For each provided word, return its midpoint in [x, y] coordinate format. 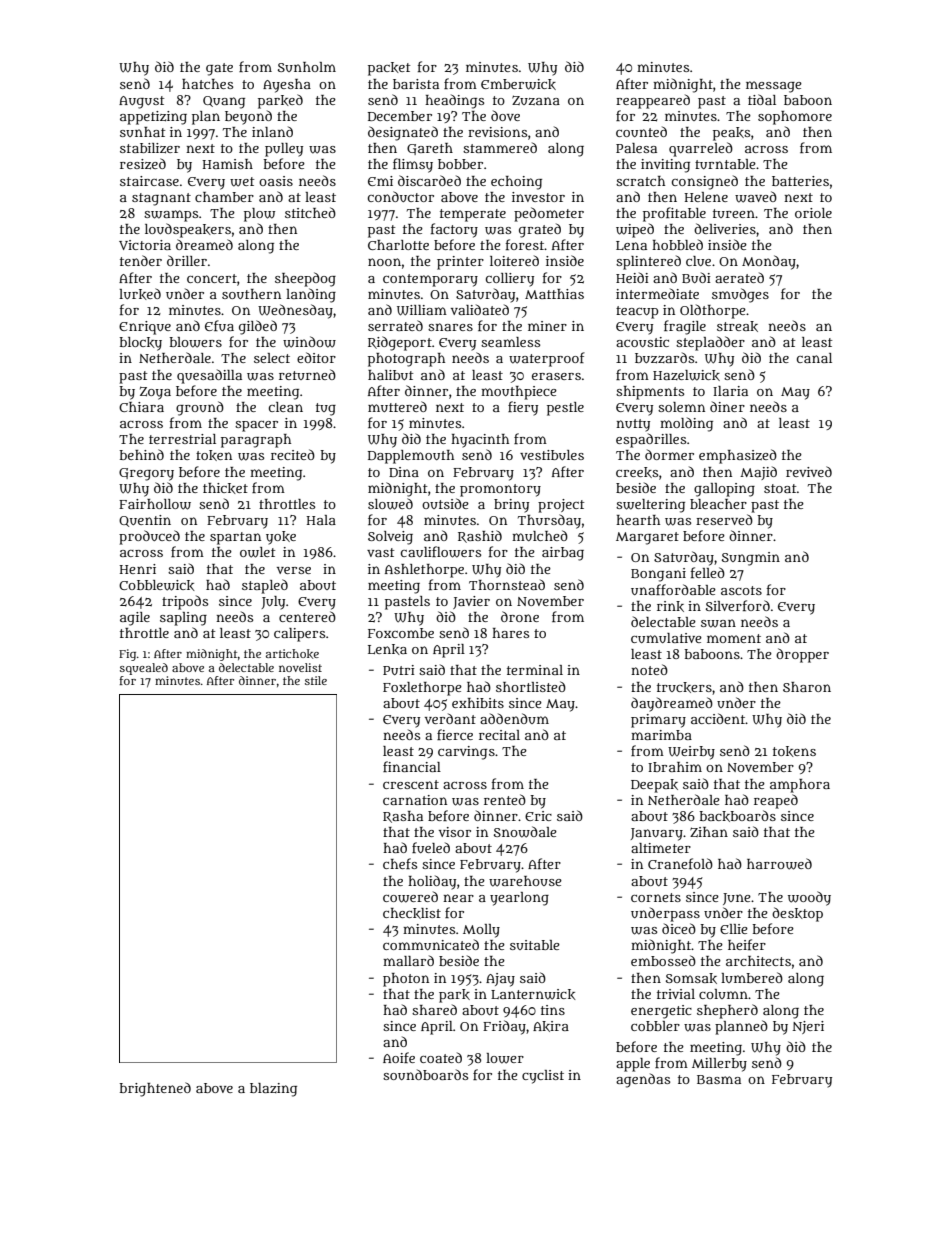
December [400, 116]
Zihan [709, 832]
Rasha [403, 817]
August [141, 102]
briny [511, 506]
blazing [273, 1090]
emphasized [738, 456]
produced [149, 537]
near [458, 898]
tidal [762, 99]
